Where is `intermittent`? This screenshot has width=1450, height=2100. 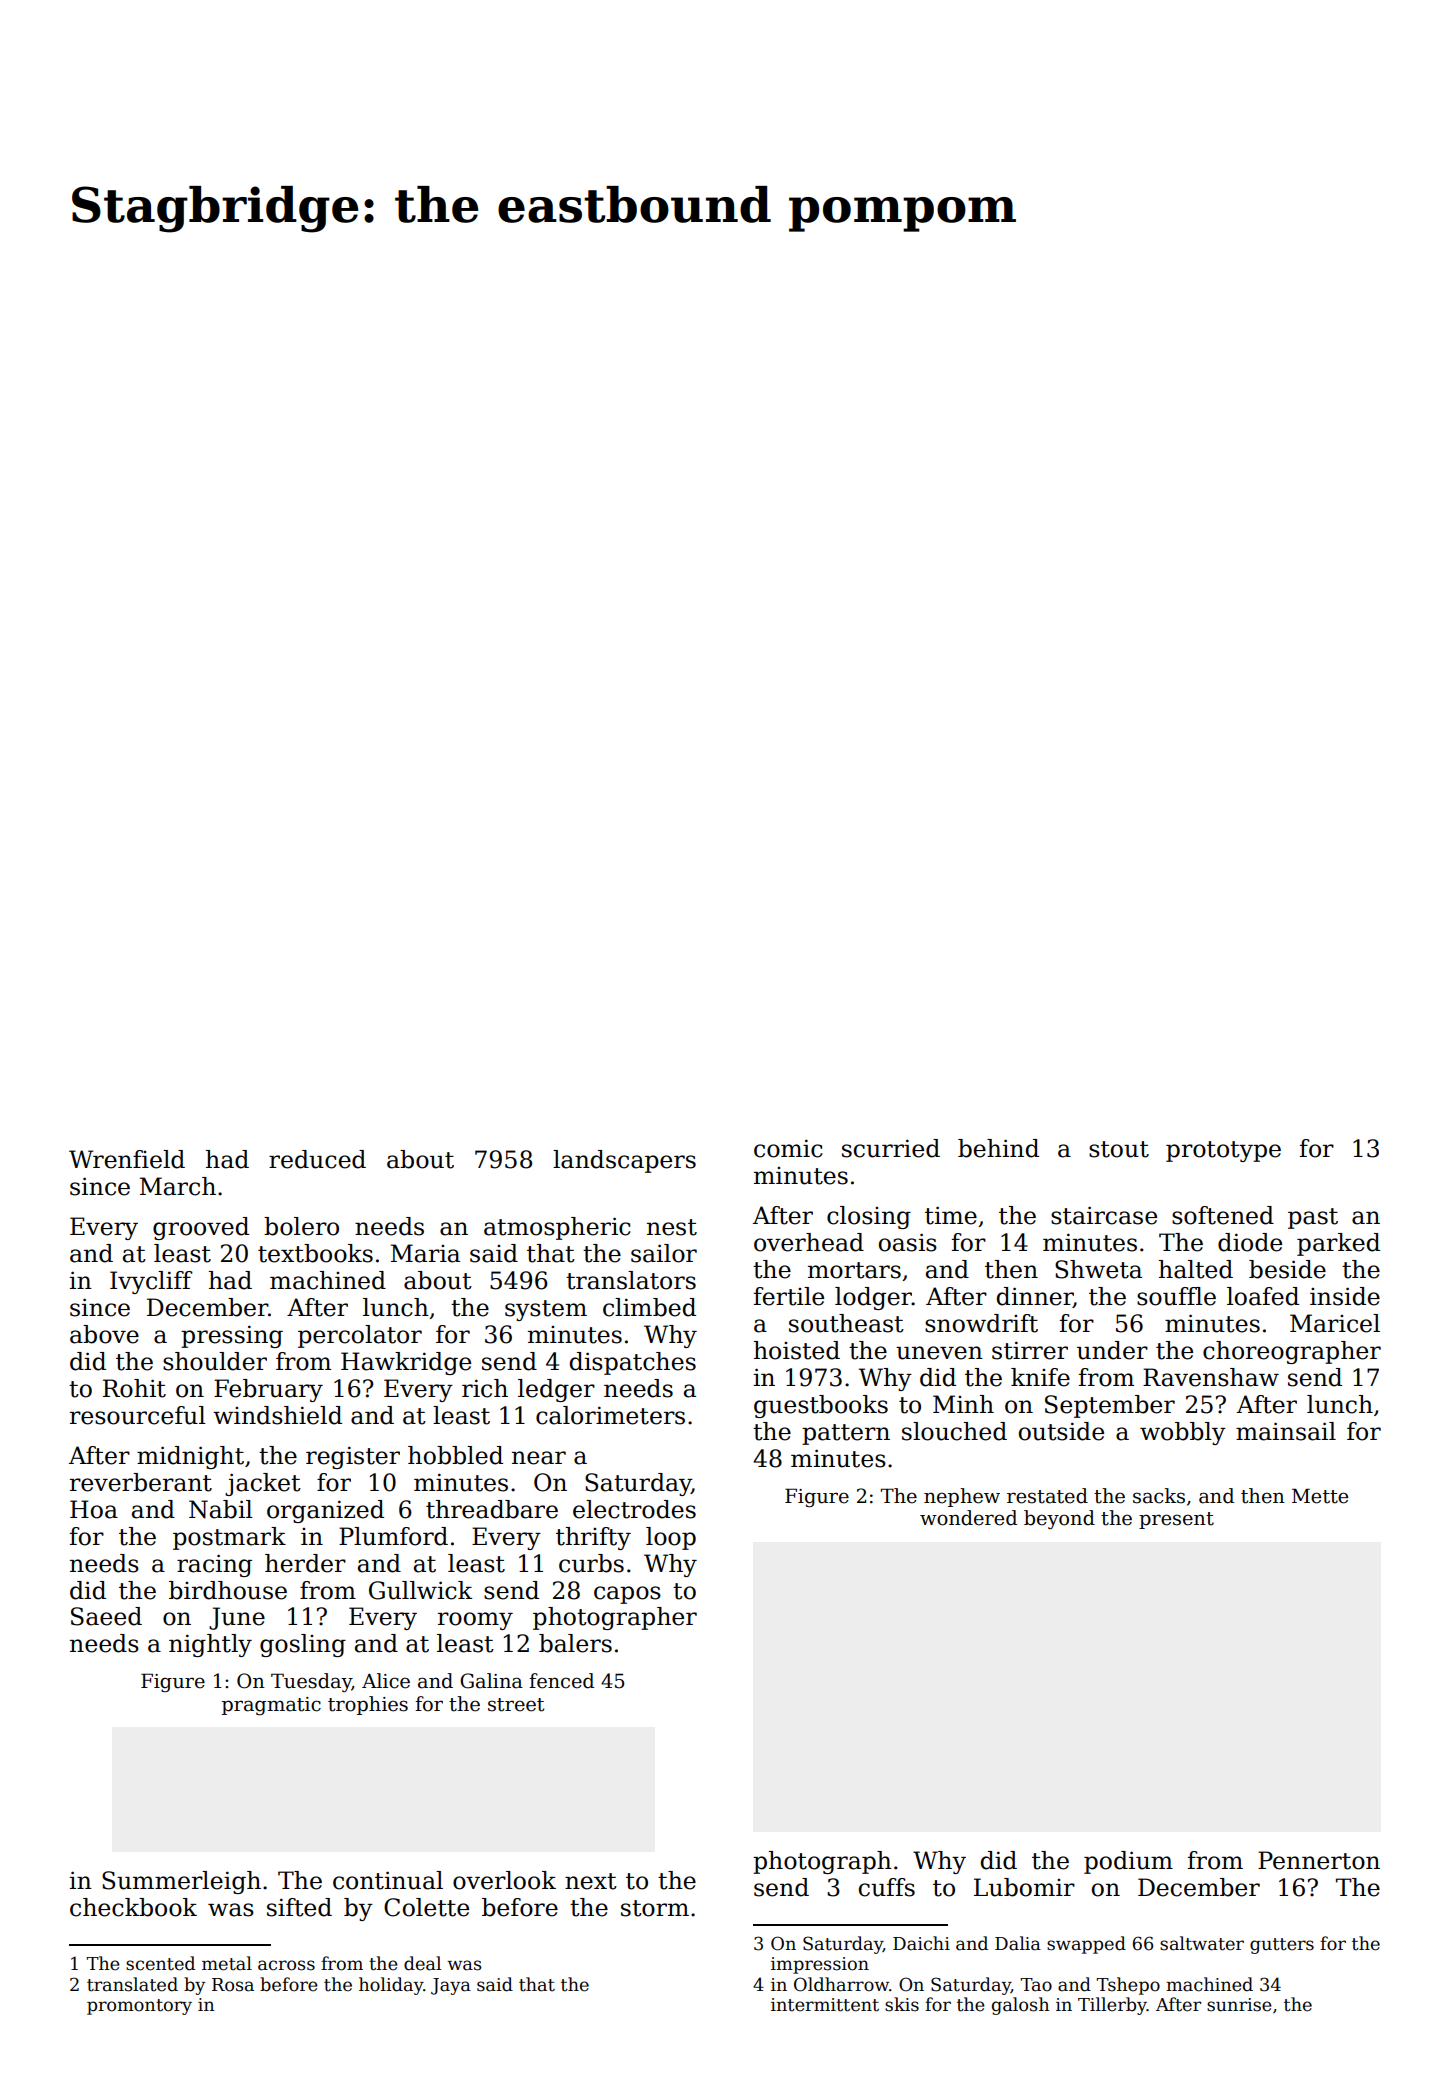 intermittent is located at coordinates (825, 2005).
